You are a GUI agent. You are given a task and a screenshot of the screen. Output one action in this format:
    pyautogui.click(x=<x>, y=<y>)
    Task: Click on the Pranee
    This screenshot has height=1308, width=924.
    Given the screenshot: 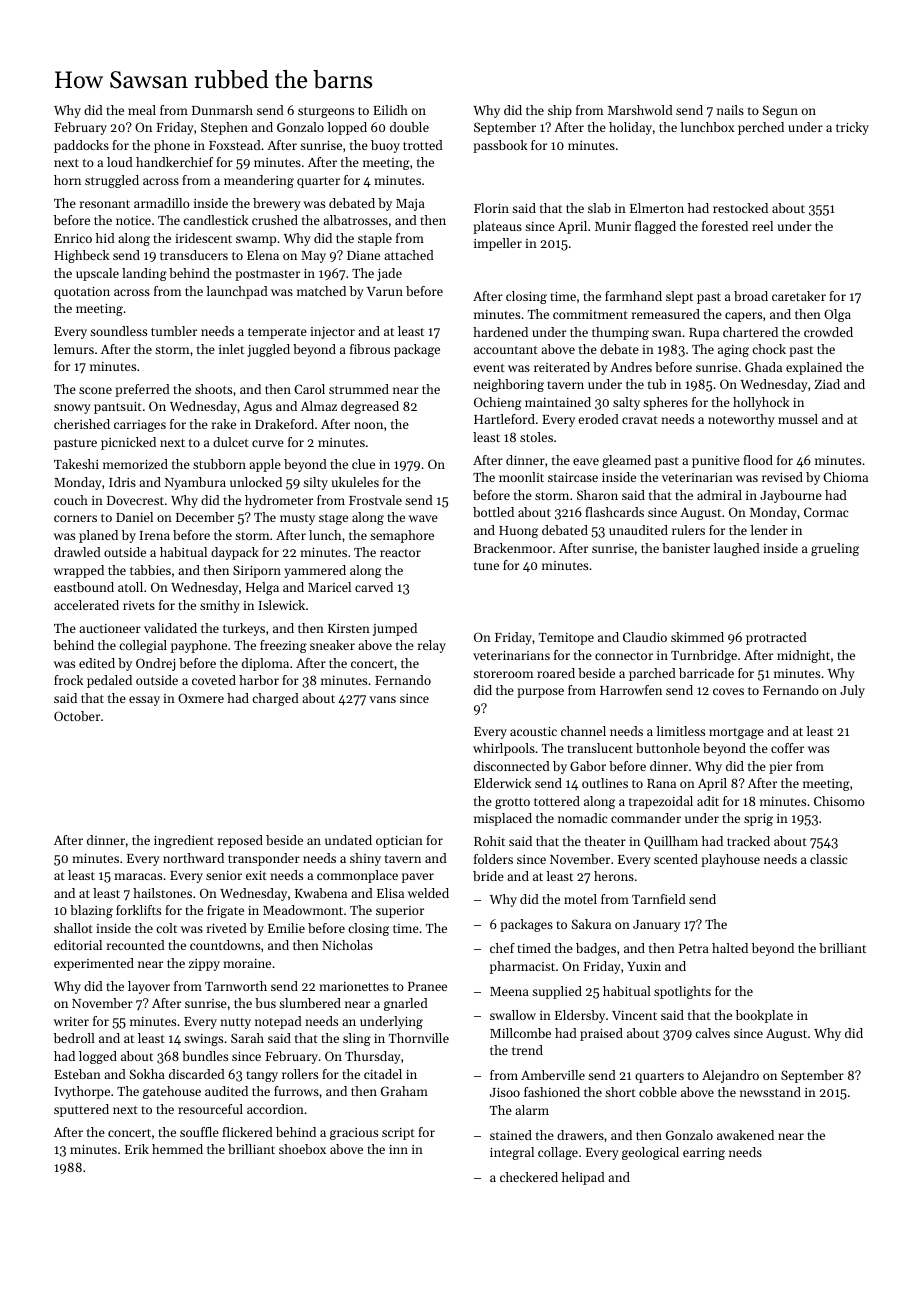 What is the action you would take?
    pyautogui.click(x=427, y=986)
